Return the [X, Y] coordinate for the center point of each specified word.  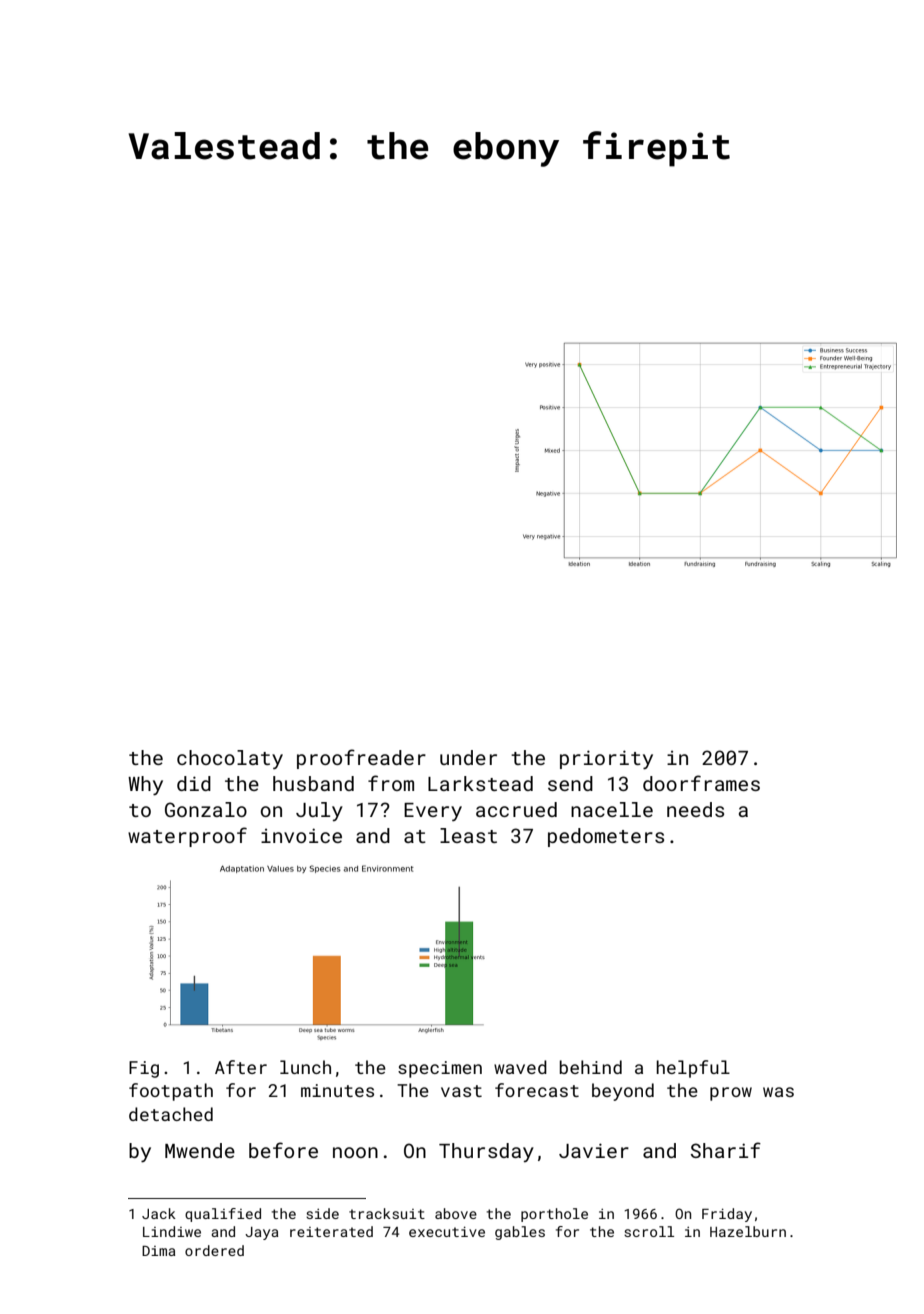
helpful [693, 1069]
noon [355, 1152]
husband [313, 783]
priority [606, 759]
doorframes [701, 783]
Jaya [261, 1233]
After [241, 1067]
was [778, 1092]
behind [591, 1067]
